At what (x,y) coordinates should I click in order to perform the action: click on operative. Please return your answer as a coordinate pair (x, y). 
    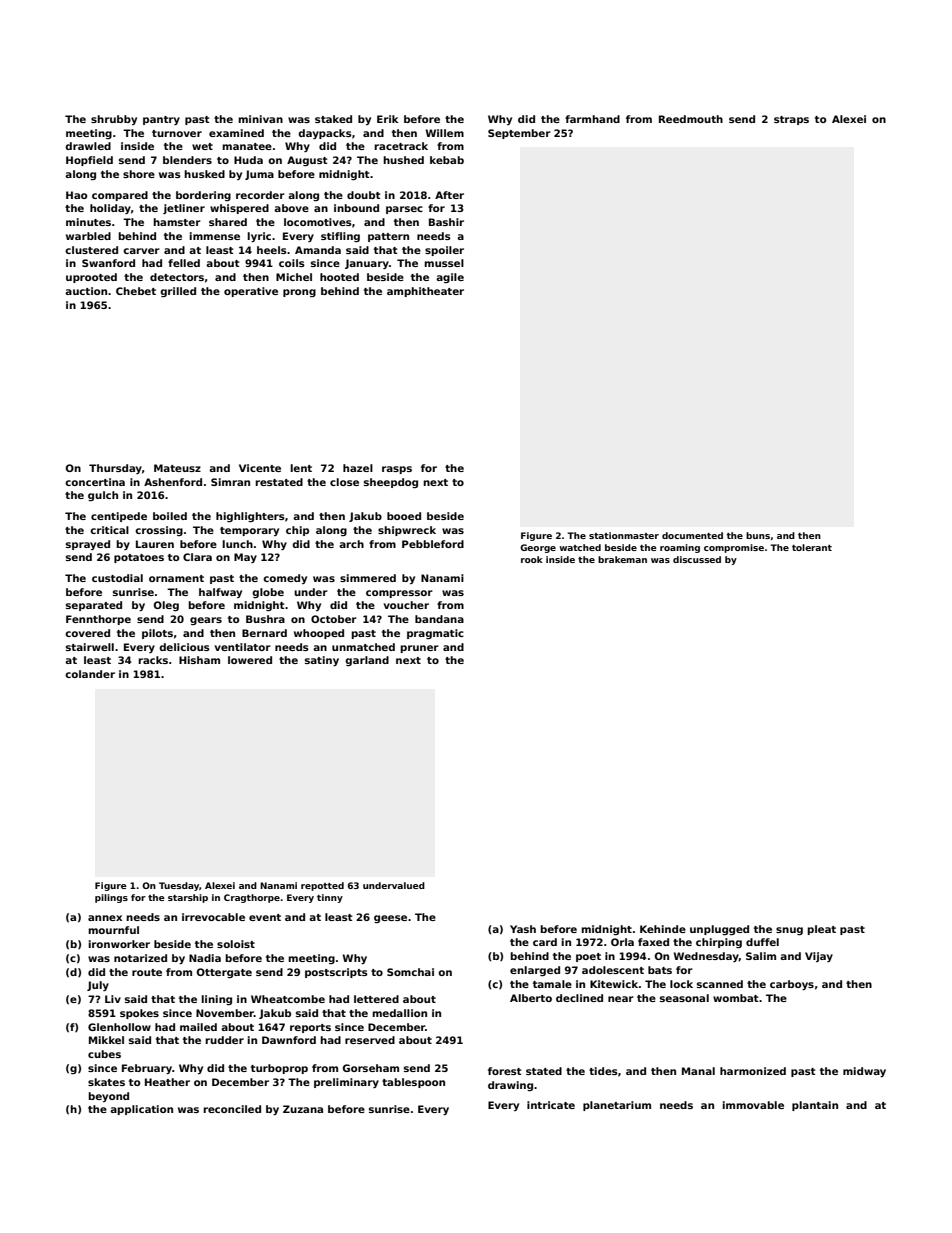
    Looking at the image, I should click on (251, 292).
